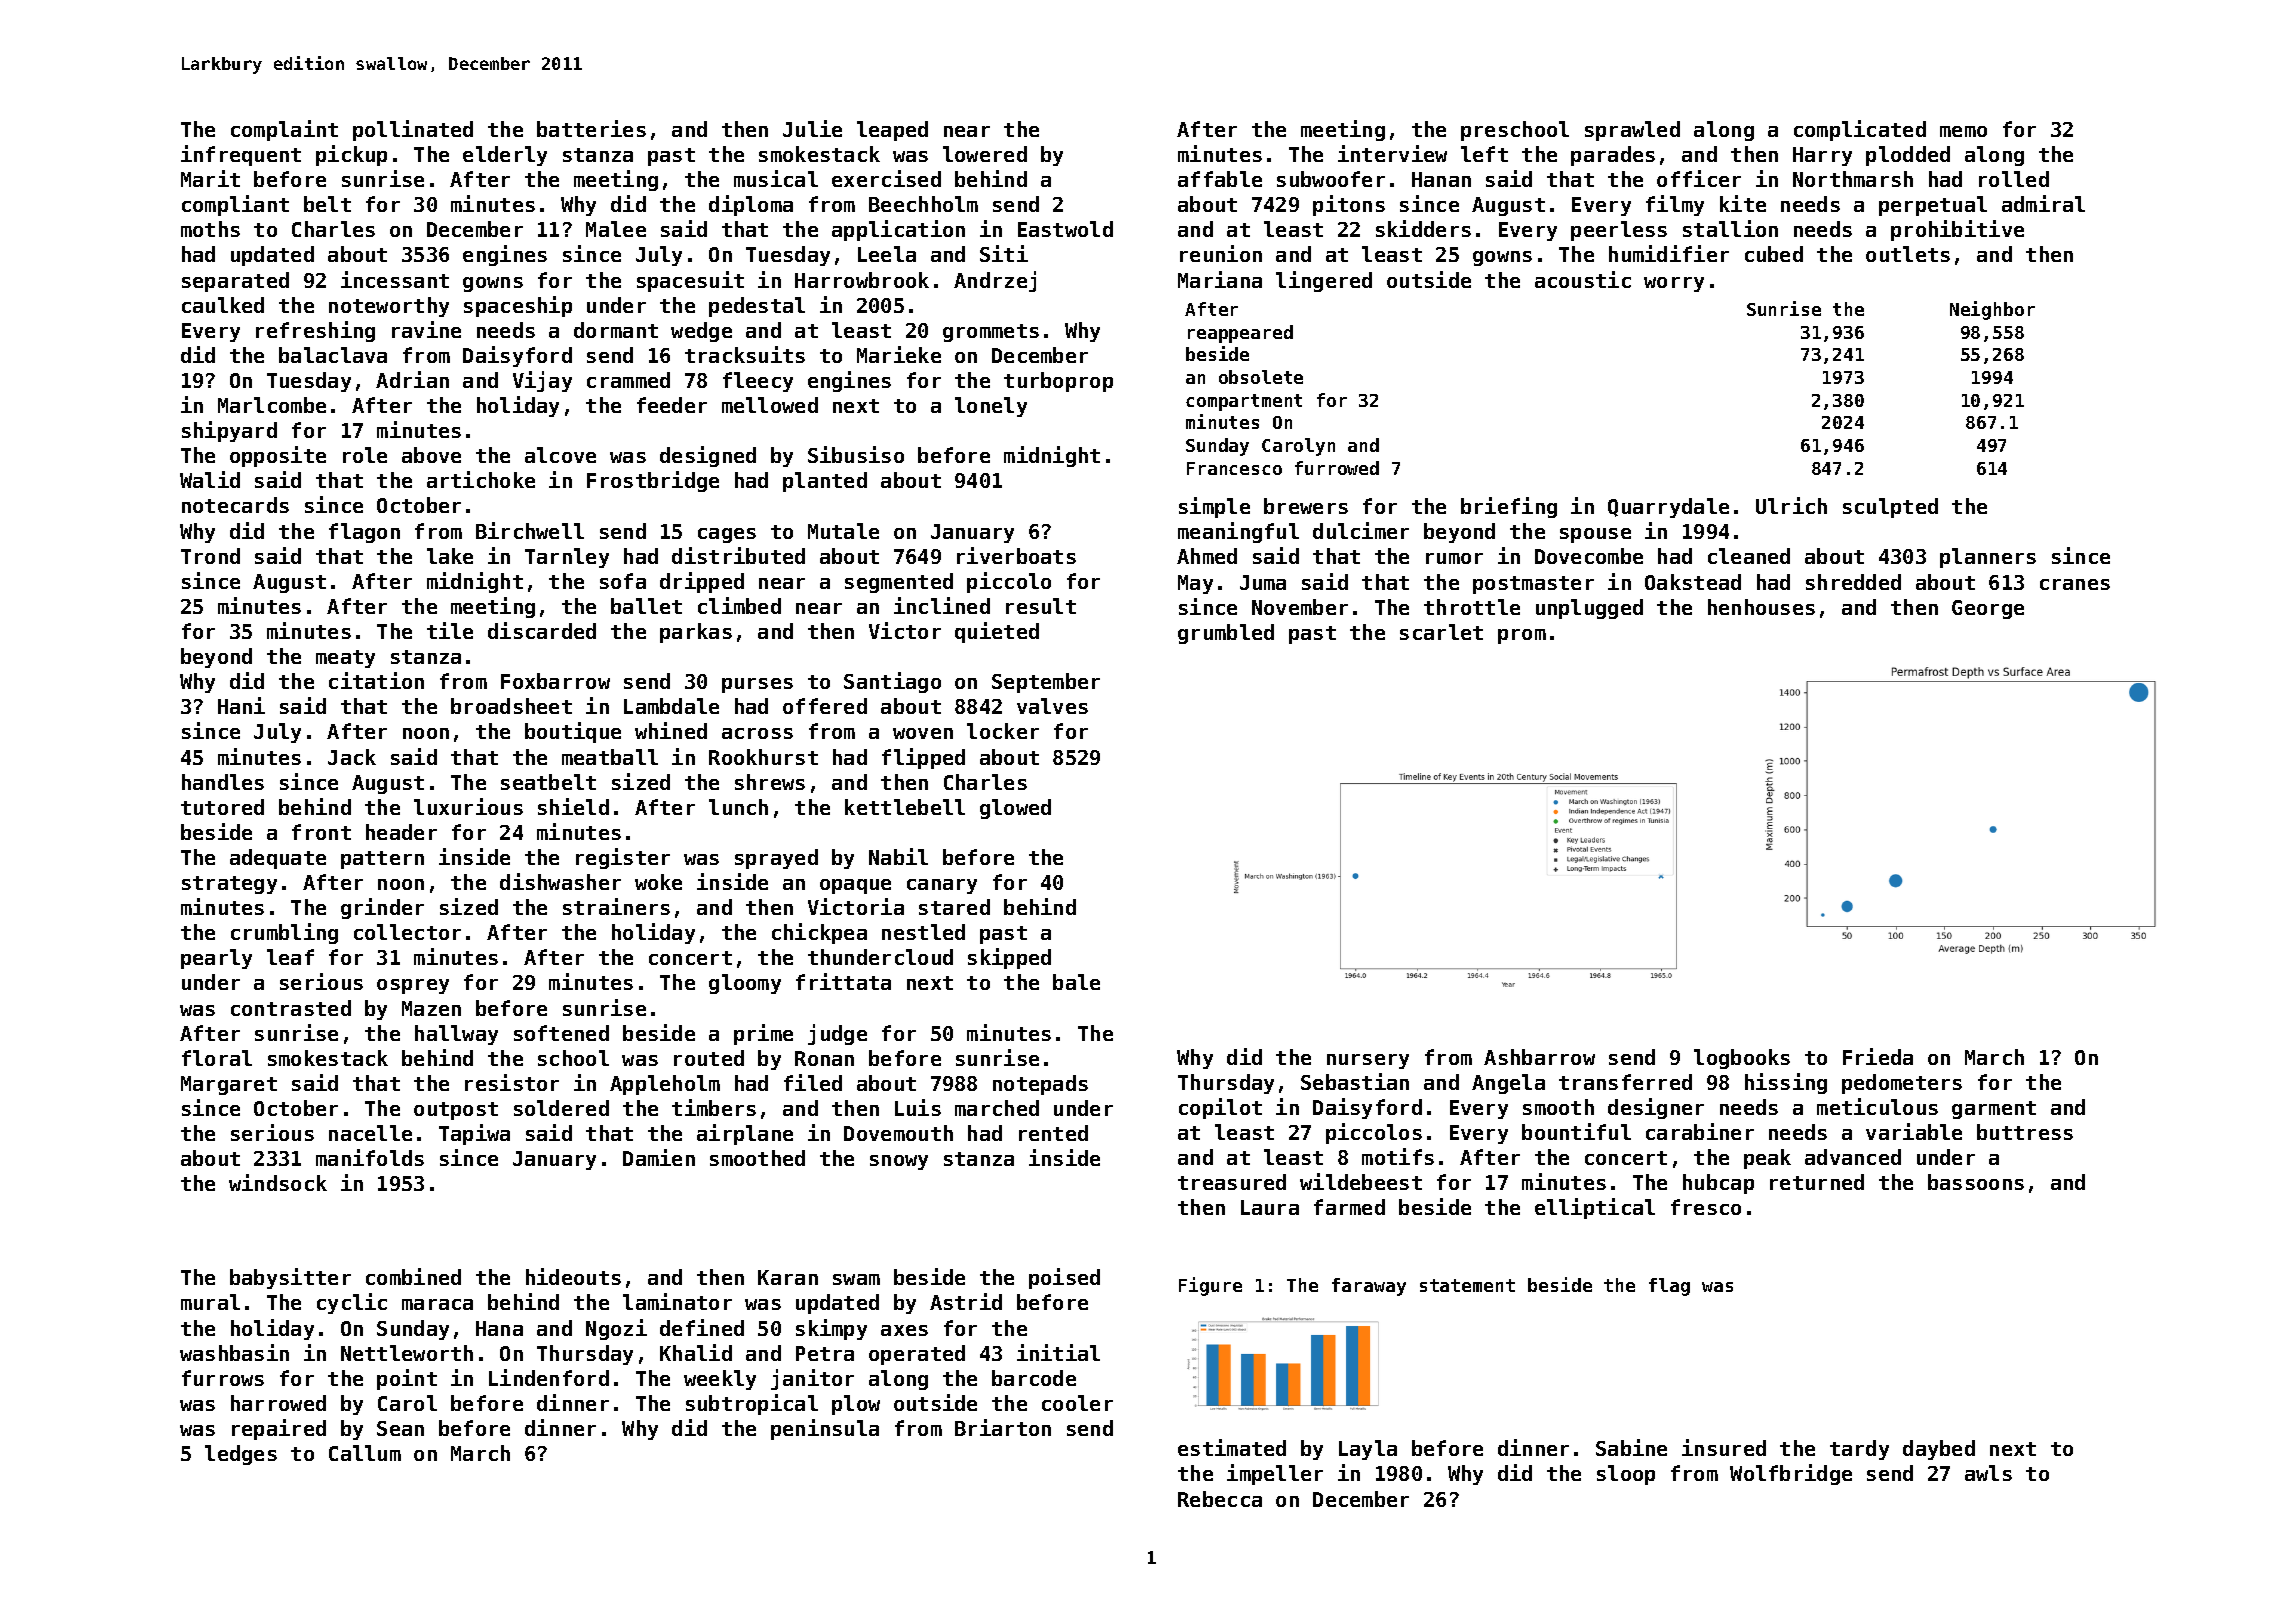  I want to click on spaceship, so click(518, 306).
